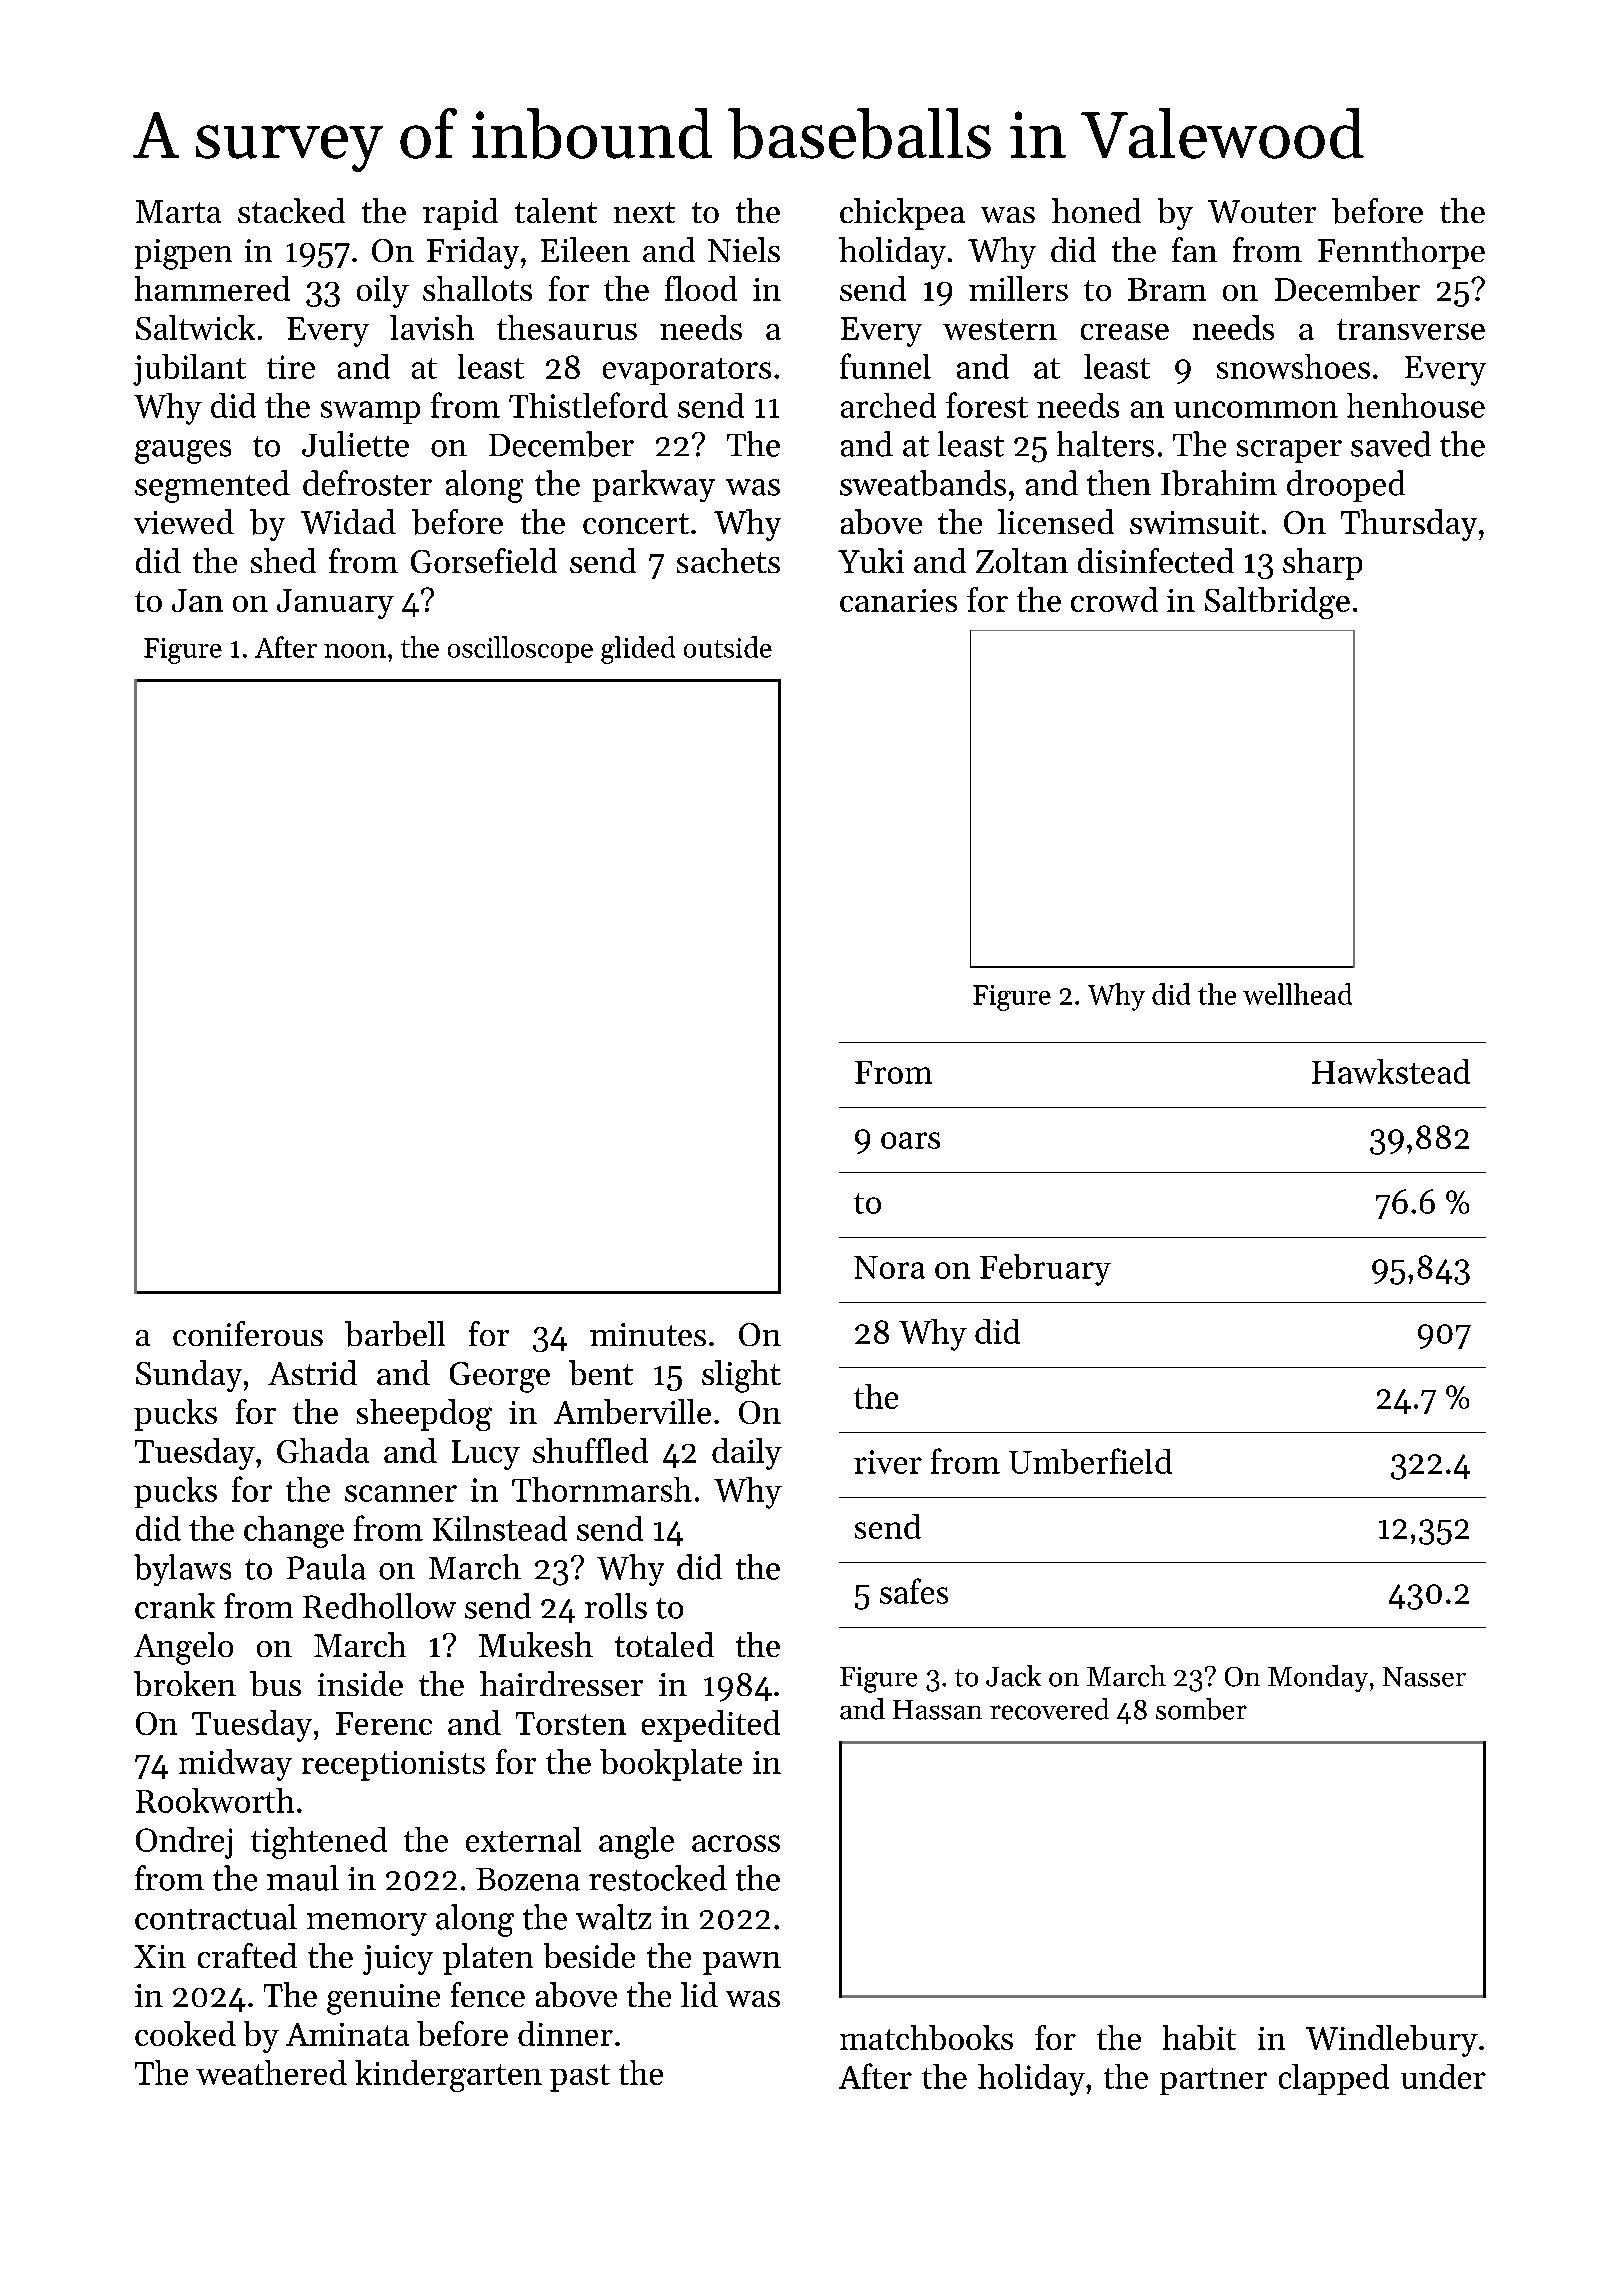 Image resolution: width=1620 pixels, height=2292 pixels. I want to click on swamp, so click(370, 412).
